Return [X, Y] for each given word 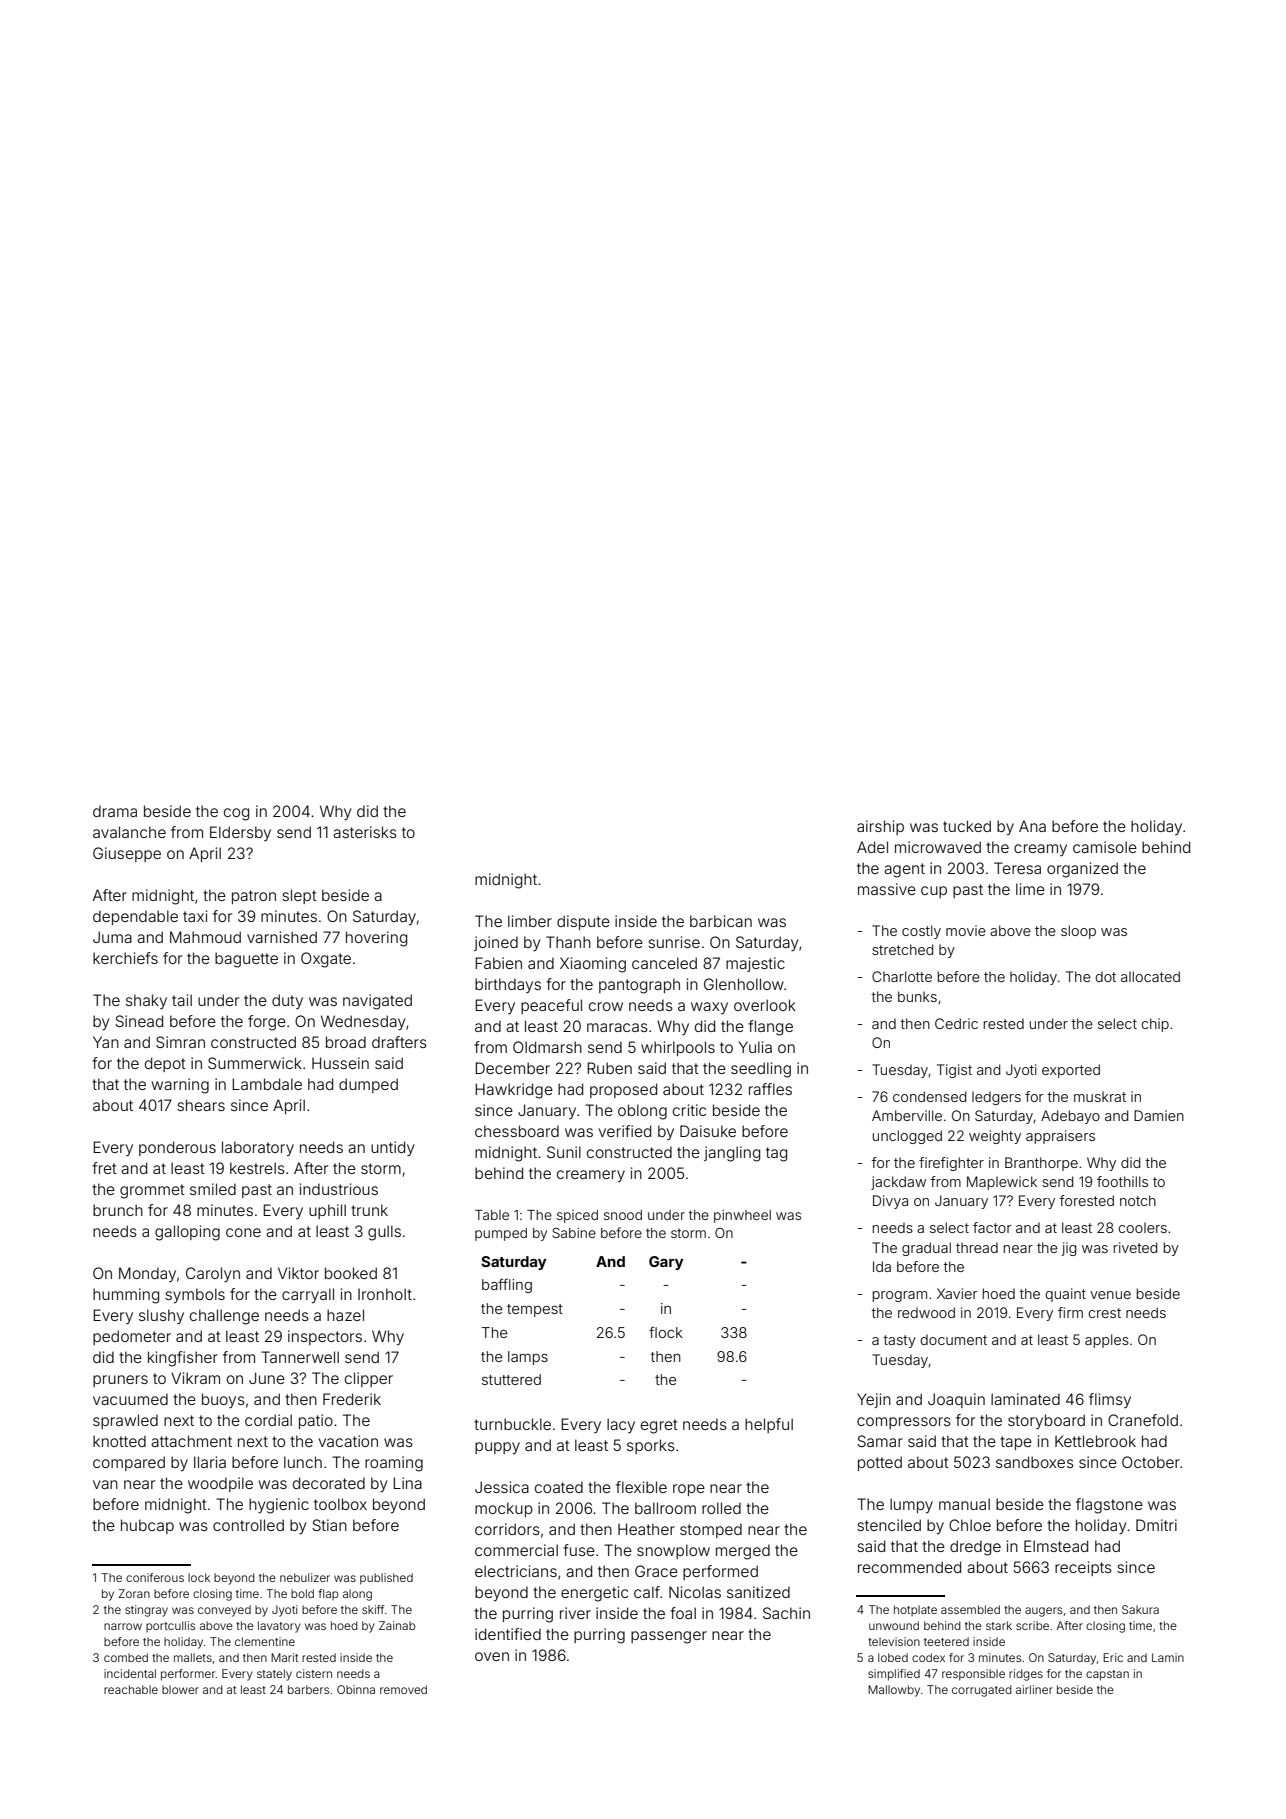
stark [999, 1625]
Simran [180, 1042]
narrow [123, 1626]
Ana [1032, 826]
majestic [755, 964]
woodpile [220, 1484]
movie [966, 930]
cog [236, 814]
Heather [646, 1529]
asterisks [365, 832]
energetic [594, 1594]
